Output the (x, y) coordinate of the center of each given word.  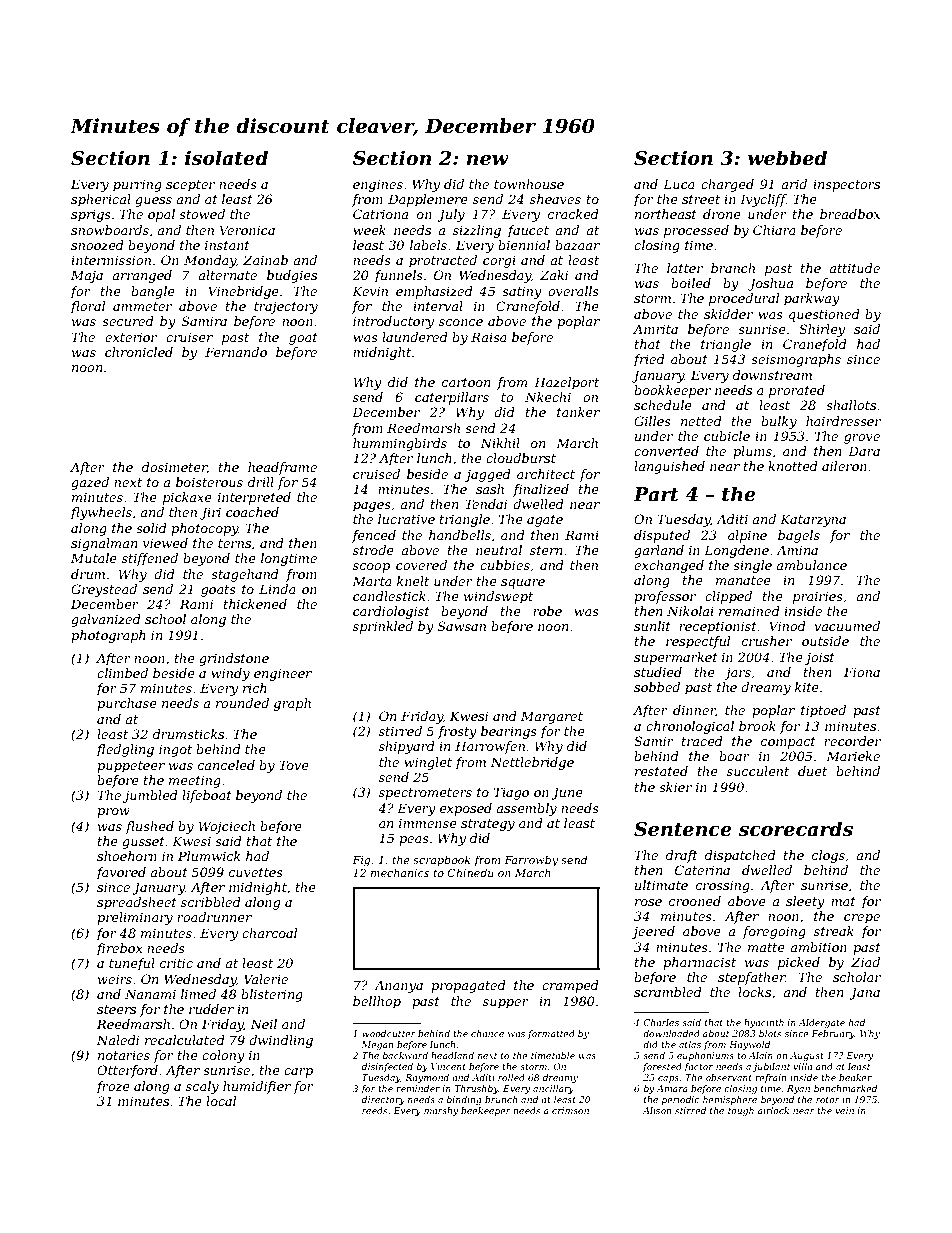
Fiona (862, 672)
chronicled (139, 352)
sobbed (657, 687)
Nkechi (548, 397)
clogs (828, 856)
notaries (124, 1055)
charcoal (269, 933)
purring (137, 185)
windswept (498, 597)
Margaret (552, 717)
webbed (787, 158)
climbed (122, 673)
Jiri (210, 513)
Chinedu (471, 872)
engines (378, 185)
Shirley (822, 330)
